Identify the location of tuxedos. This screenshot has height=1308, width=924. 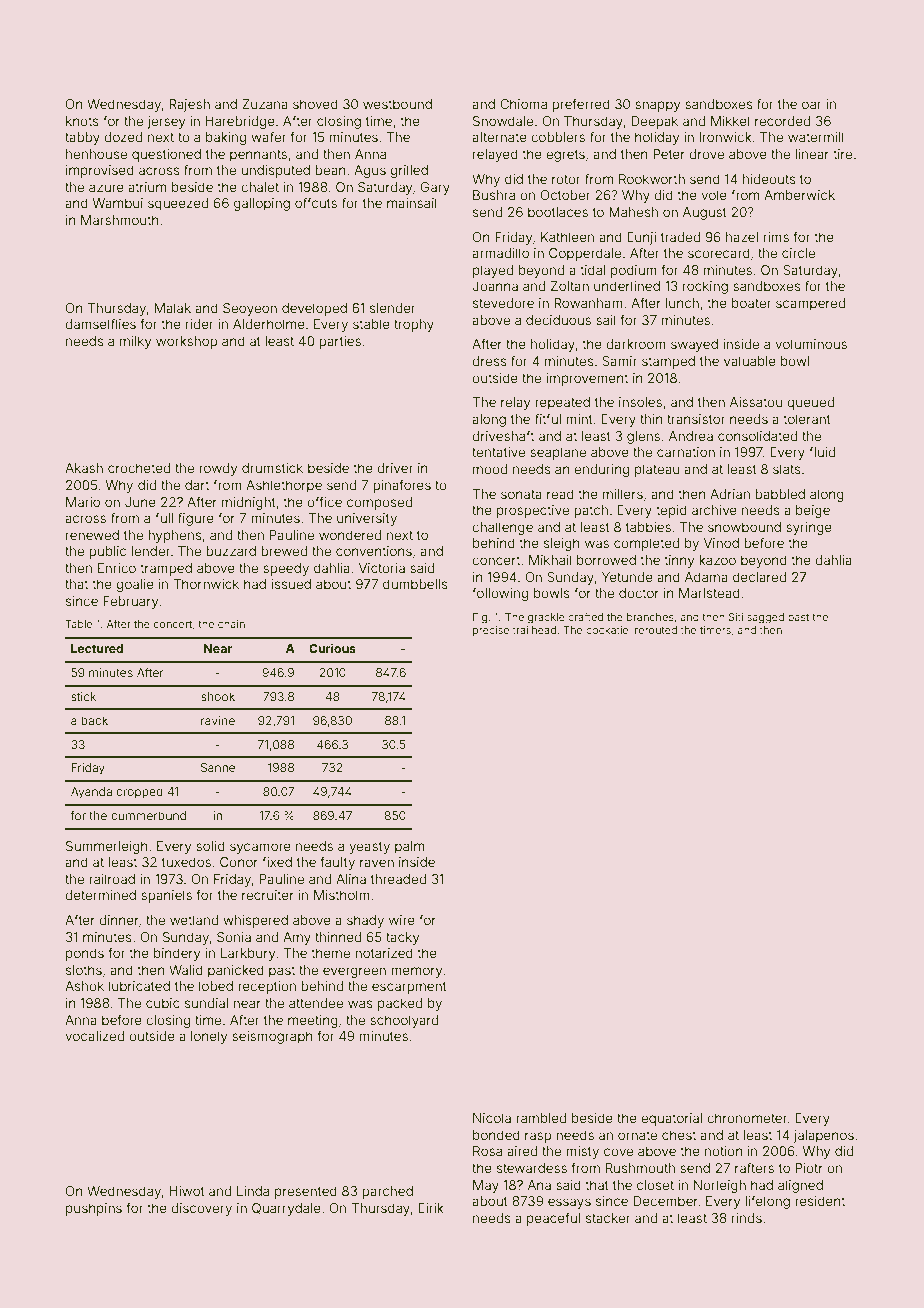
(186, 862).
